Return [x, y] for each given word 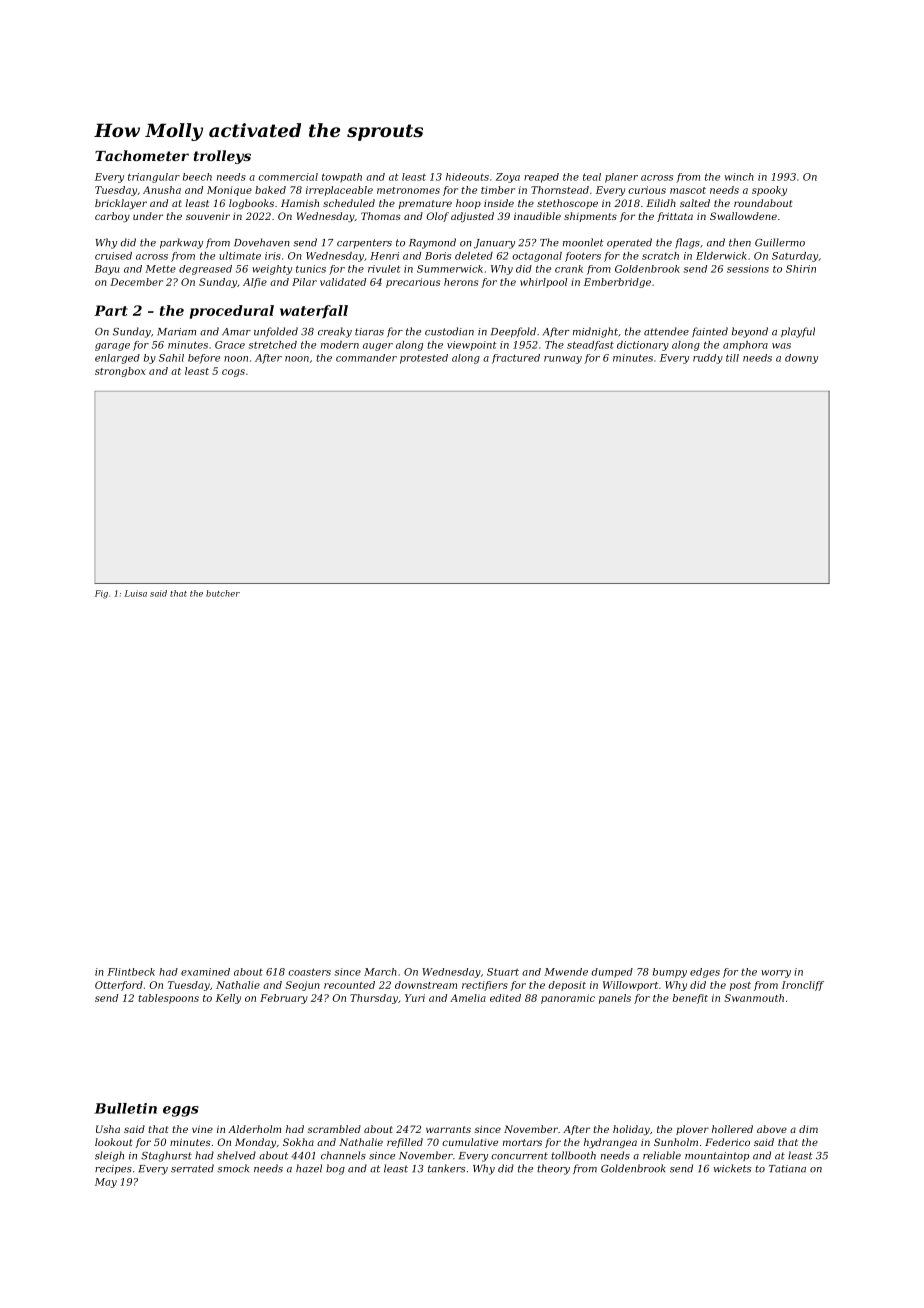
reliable [662, 1155]
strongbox [120, 372]
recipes [113, 1169]
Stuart [503, 972]
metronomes [408, 190]
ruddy [708, 359]
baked [270, 190]
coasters [309, 972]
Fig [101, 594]
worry [776, 974]
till [732, 358]
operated [629, 243]
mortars [522, 1142]
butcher [223, 593]
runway [563, 360]
